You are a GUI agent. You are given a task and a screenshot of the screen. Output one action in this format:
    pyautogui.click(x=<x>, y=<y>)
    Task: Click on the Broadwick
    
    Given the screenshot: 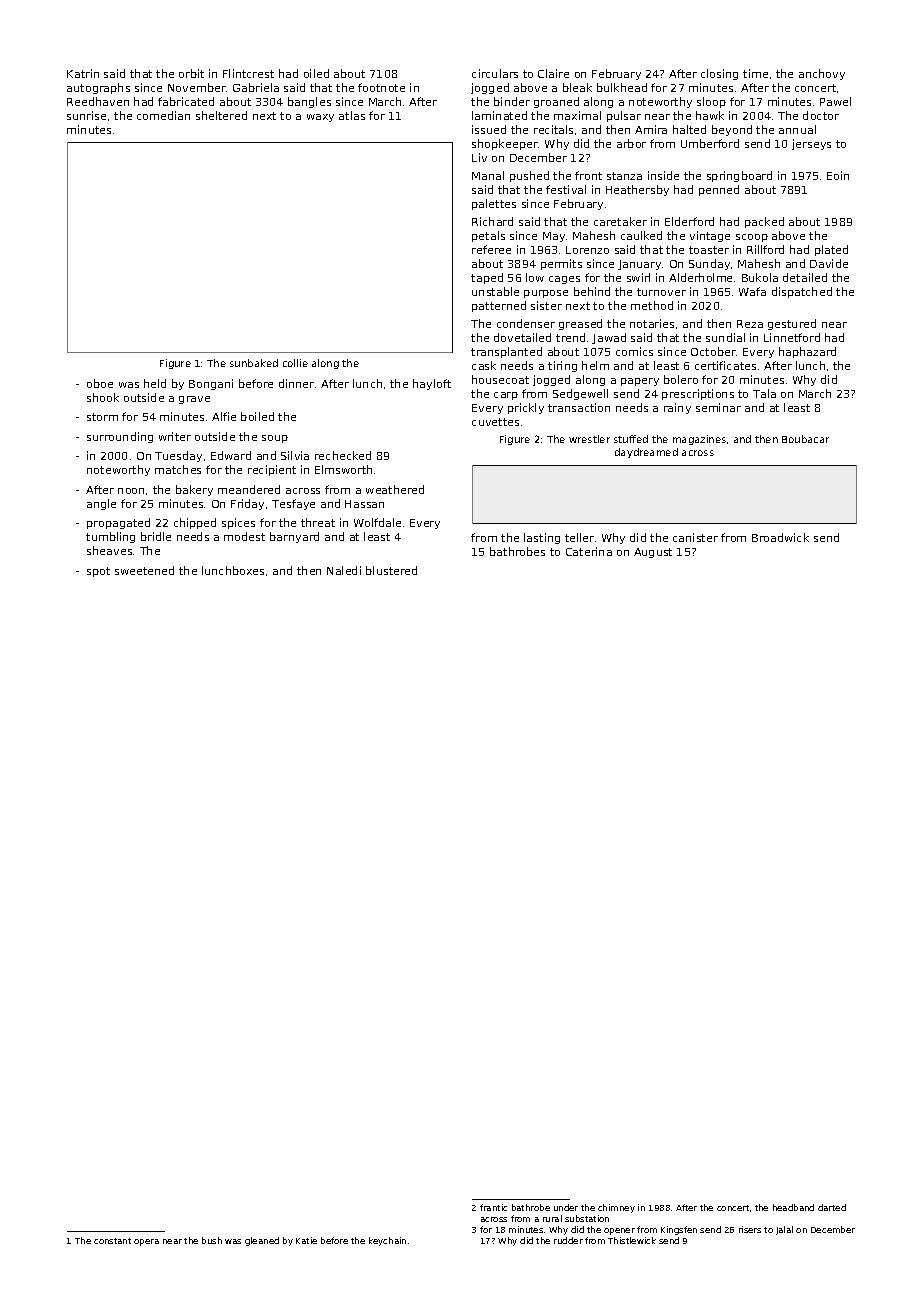 What is the action you would take?
    pyautogui.click(x=780, y=537)
